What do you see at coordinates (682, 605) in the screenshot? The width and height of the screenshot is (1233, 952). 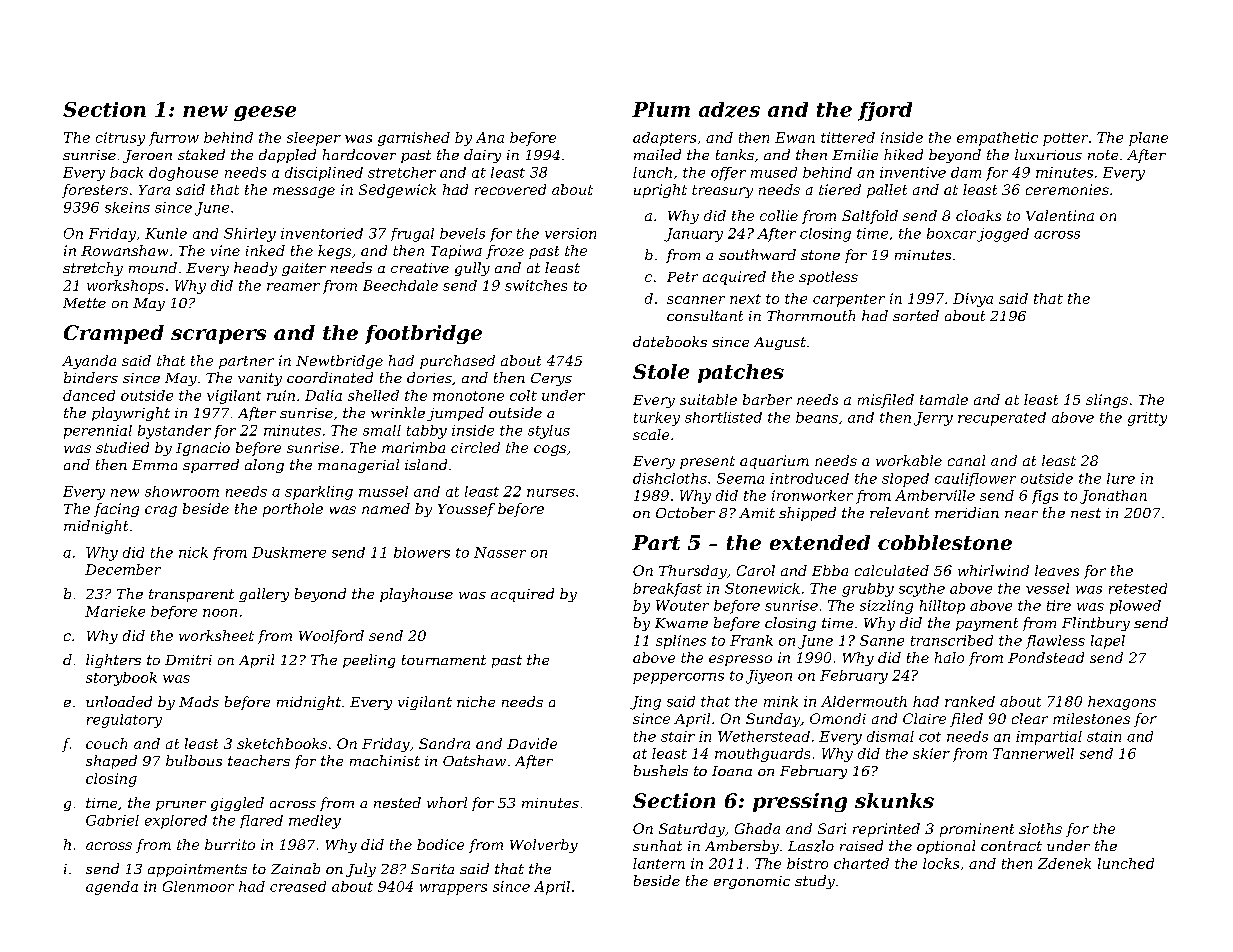 I see `Wouter` at bounding box center [682, 605].
